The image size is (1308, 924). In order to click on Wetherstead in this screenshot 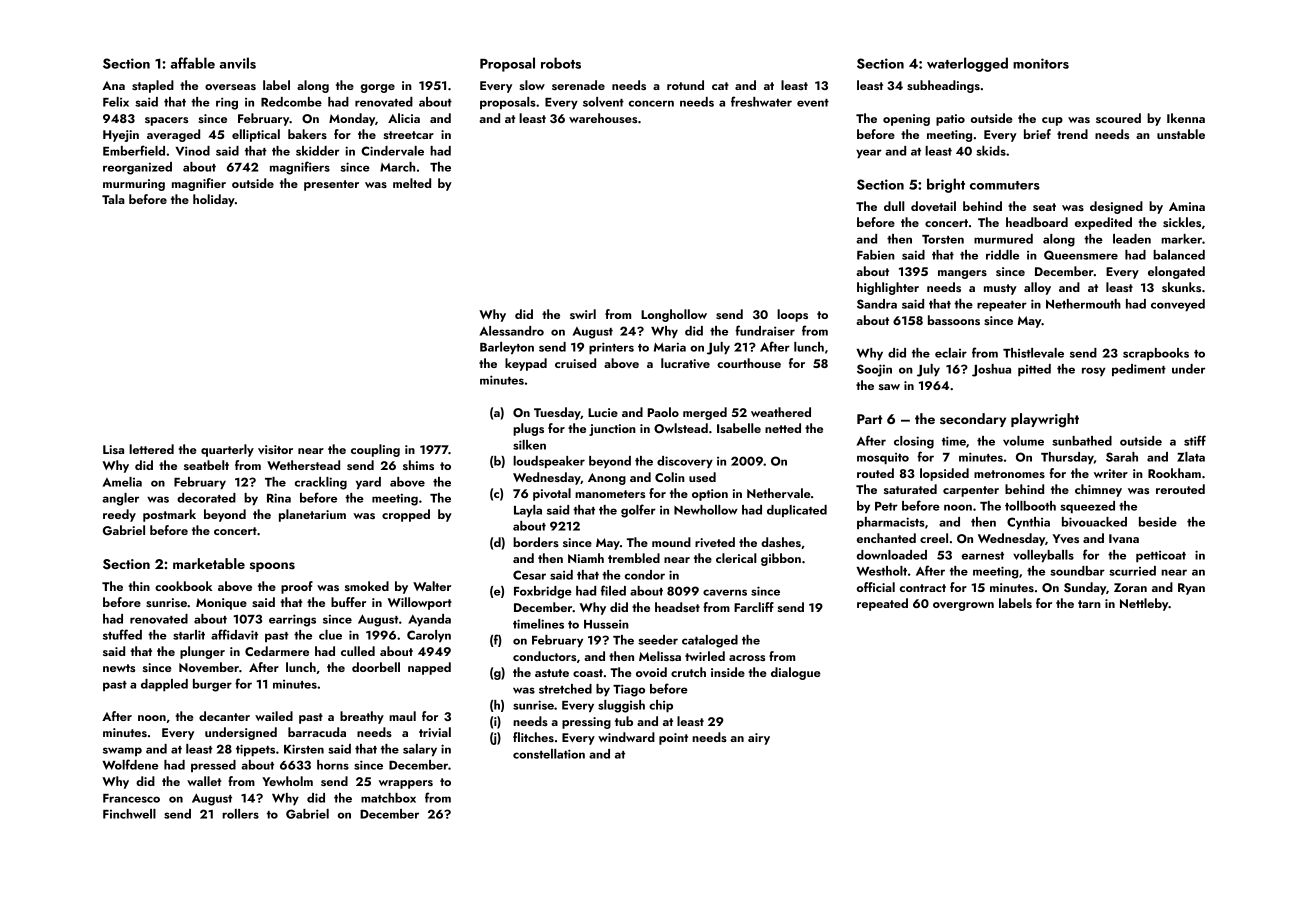, I will do `click(303, 465)`.
